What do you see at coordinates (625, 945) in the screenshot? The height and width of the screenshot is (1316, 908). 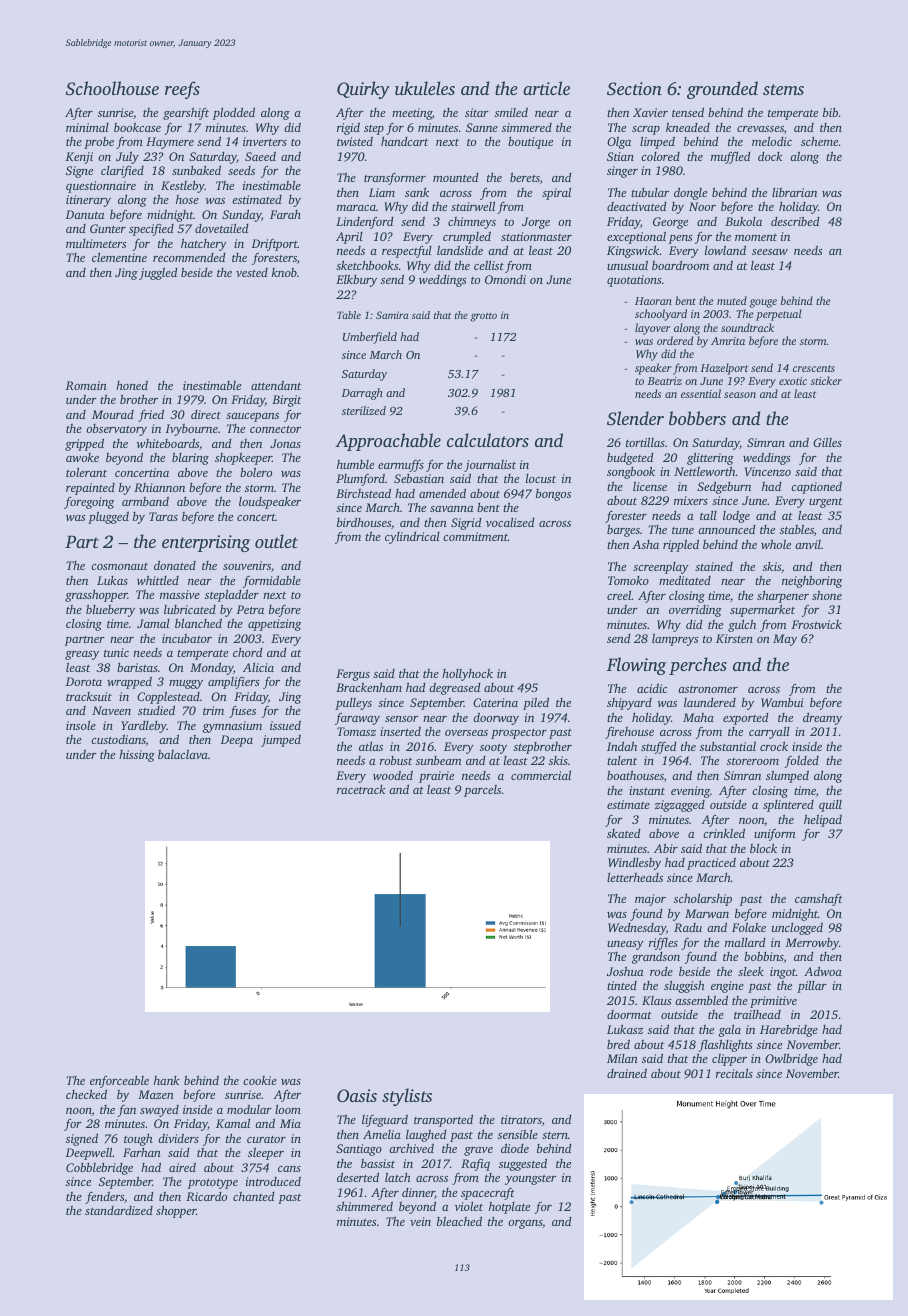 I see `uneasy` at bounding box center [625, 945].
